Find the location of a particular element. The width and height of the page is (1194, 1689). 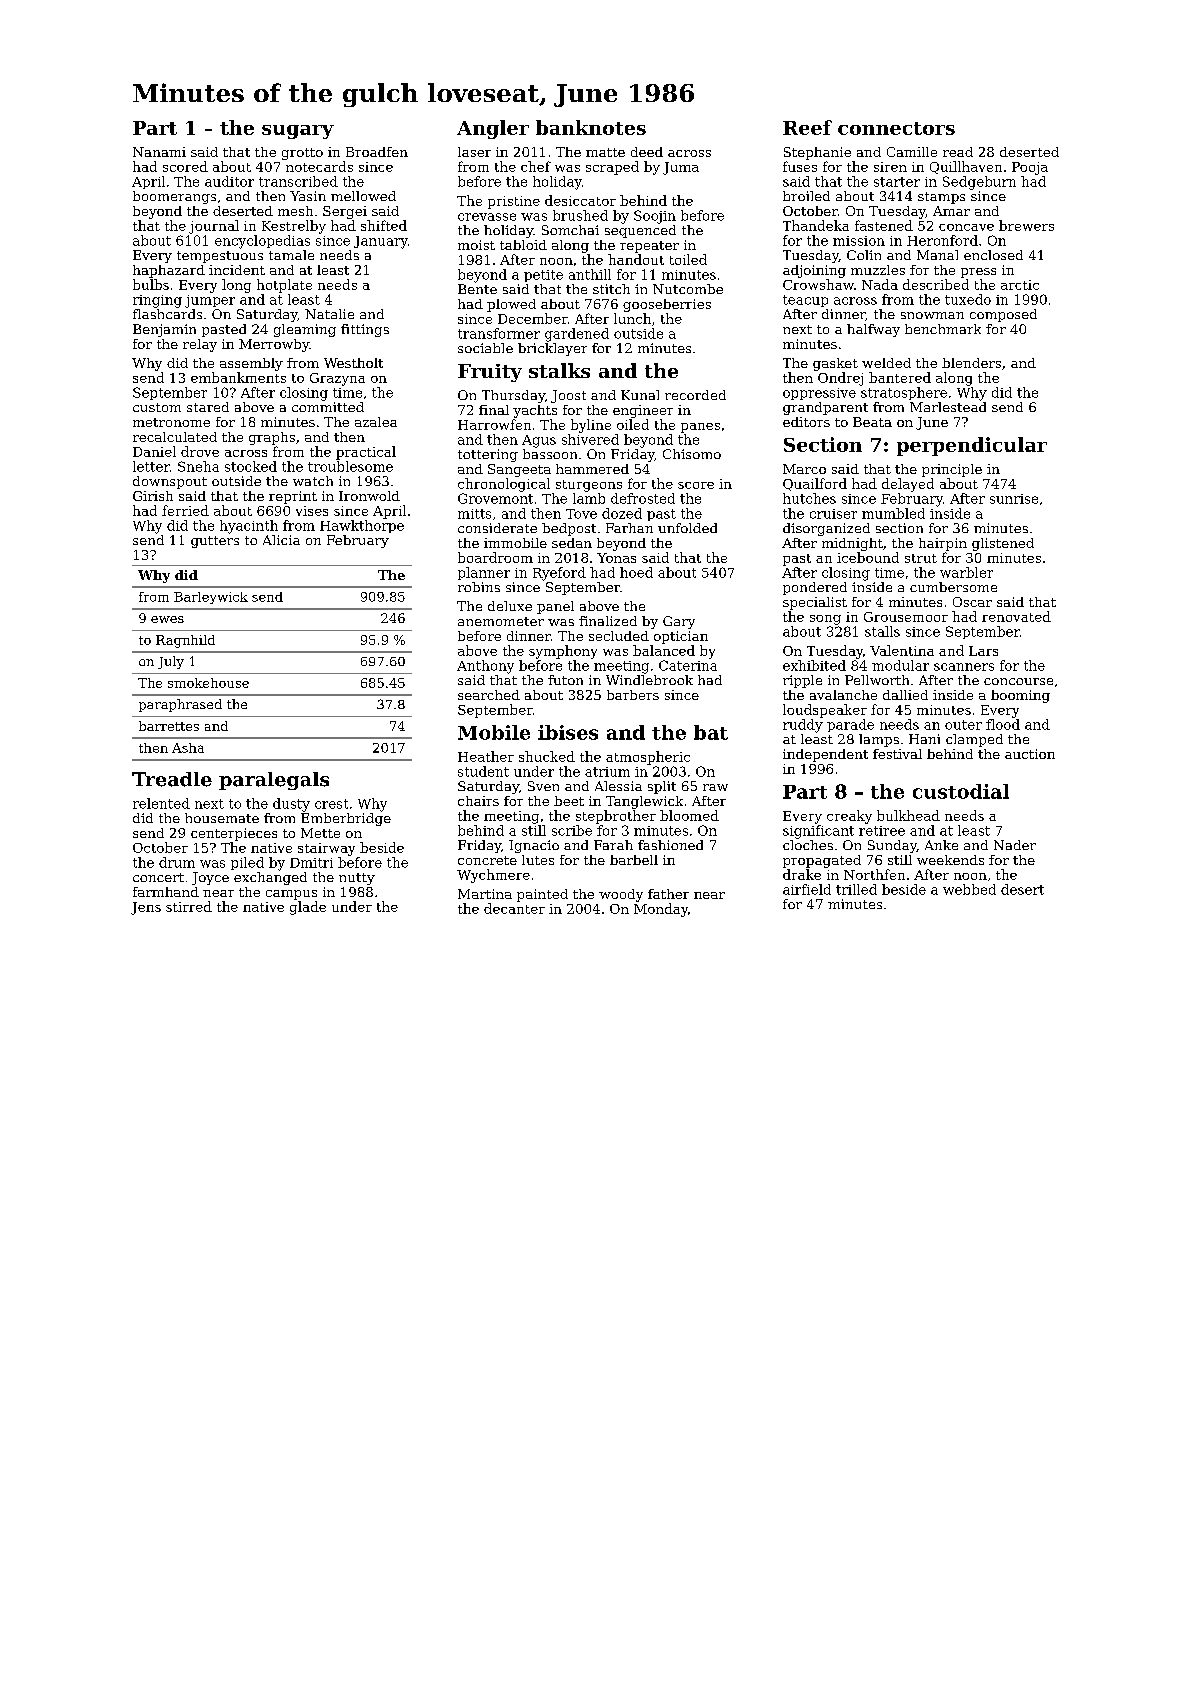

song is located at coordinates (825, 620).
